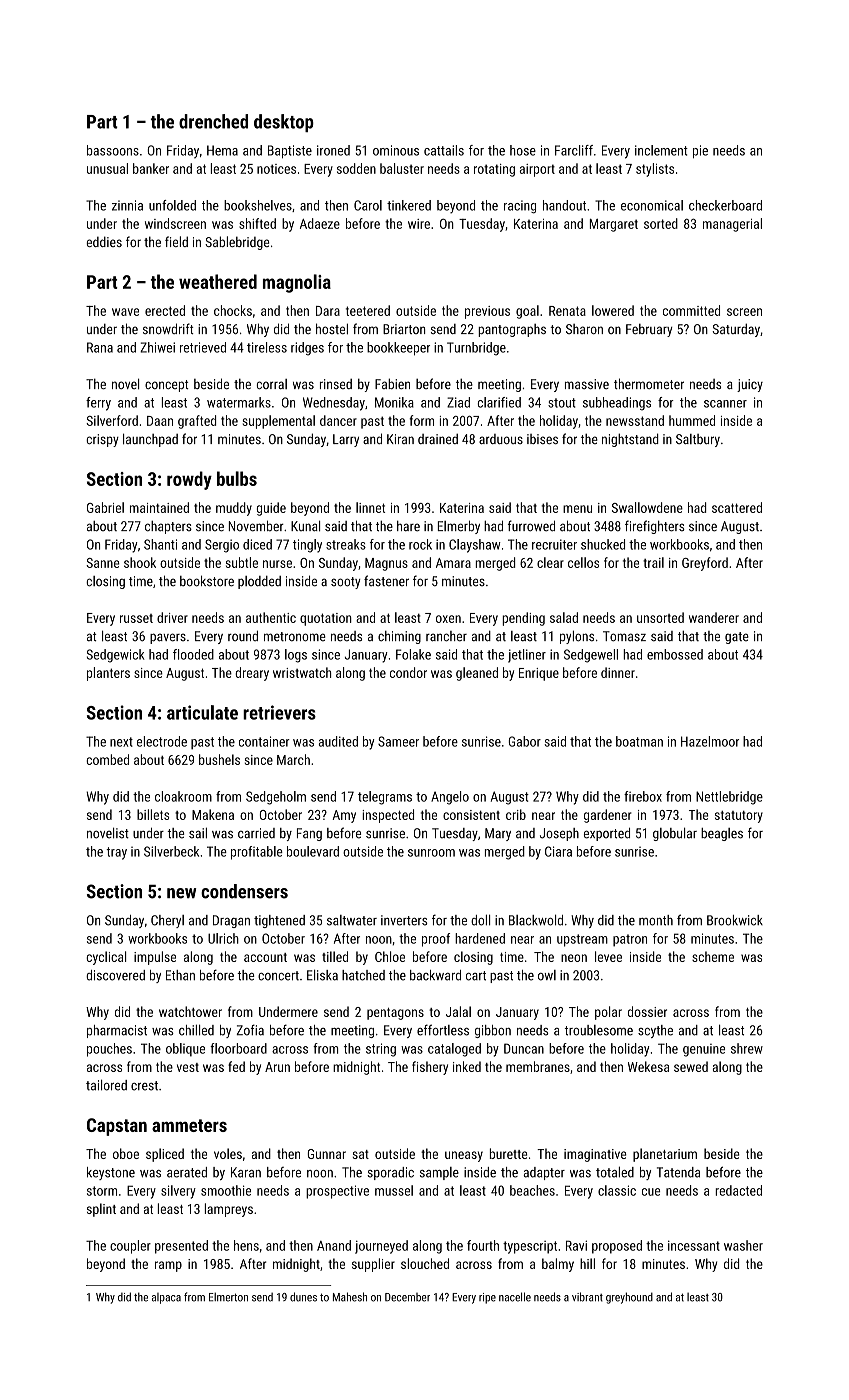  I want to click on uneasy, so click(464, 1156).
